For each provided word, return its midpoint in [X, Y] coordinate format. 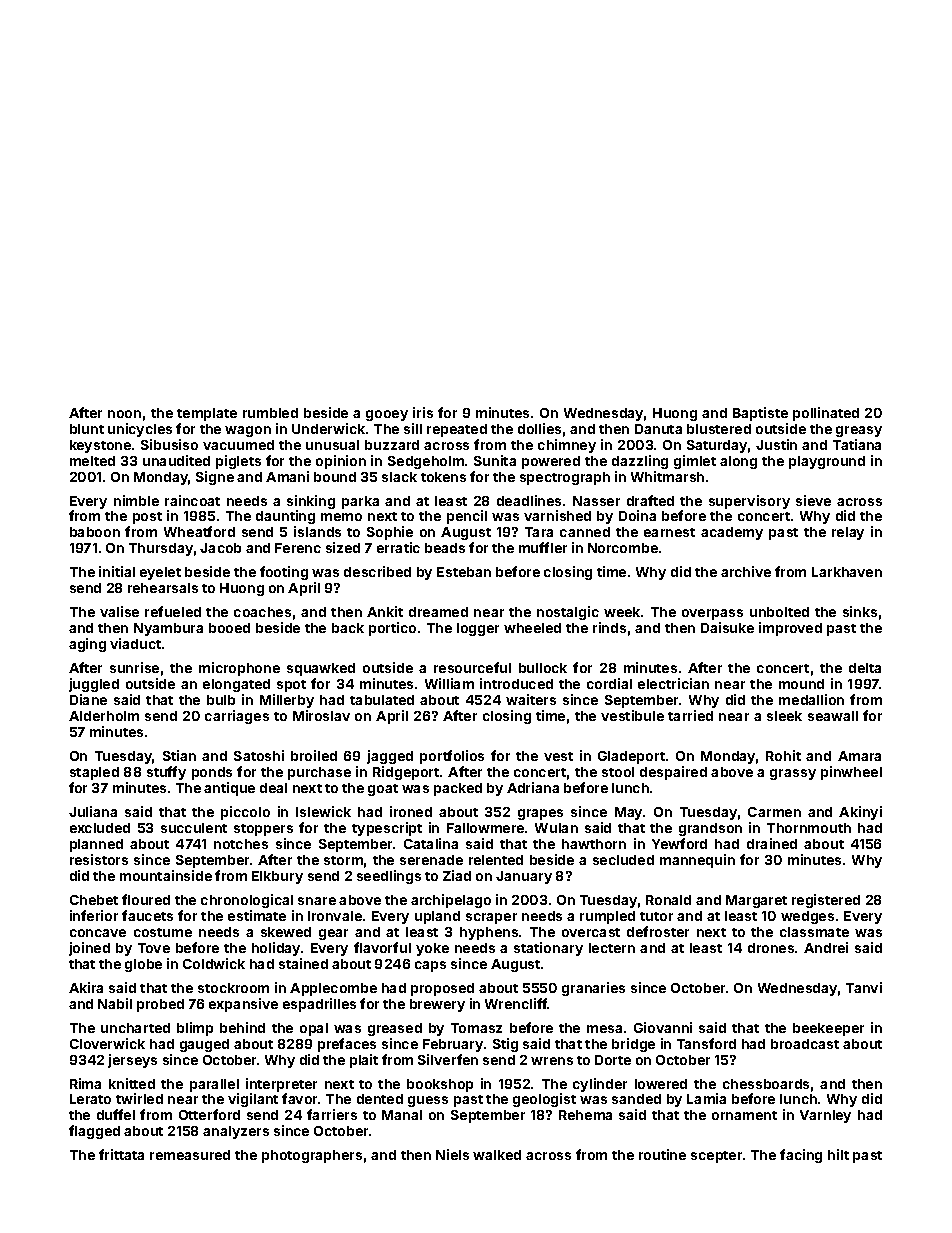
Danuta [658, 429]
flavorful [382, 947]
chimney [567, 446]
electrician [673, 683]
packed [458, 789]
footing [284, 573]
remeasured [190, 1155]
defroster [658, 931]
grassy [793, 774]
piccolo [245, 813]
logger [478, 629]
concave [98, 933]
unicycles [140, 430]
